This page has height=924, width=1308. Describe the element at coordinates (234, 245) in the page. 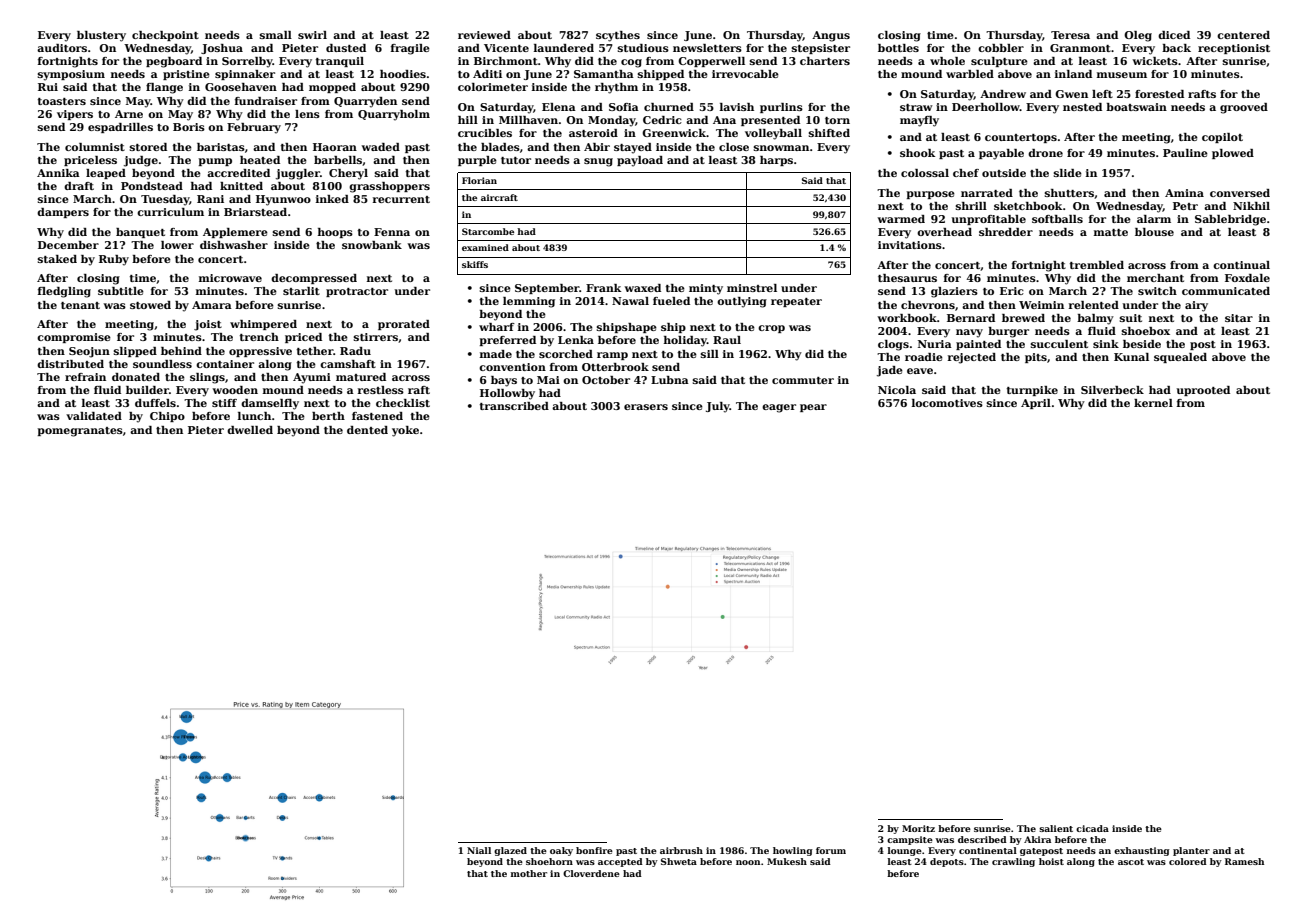

I see `dishwasher` at that location.
